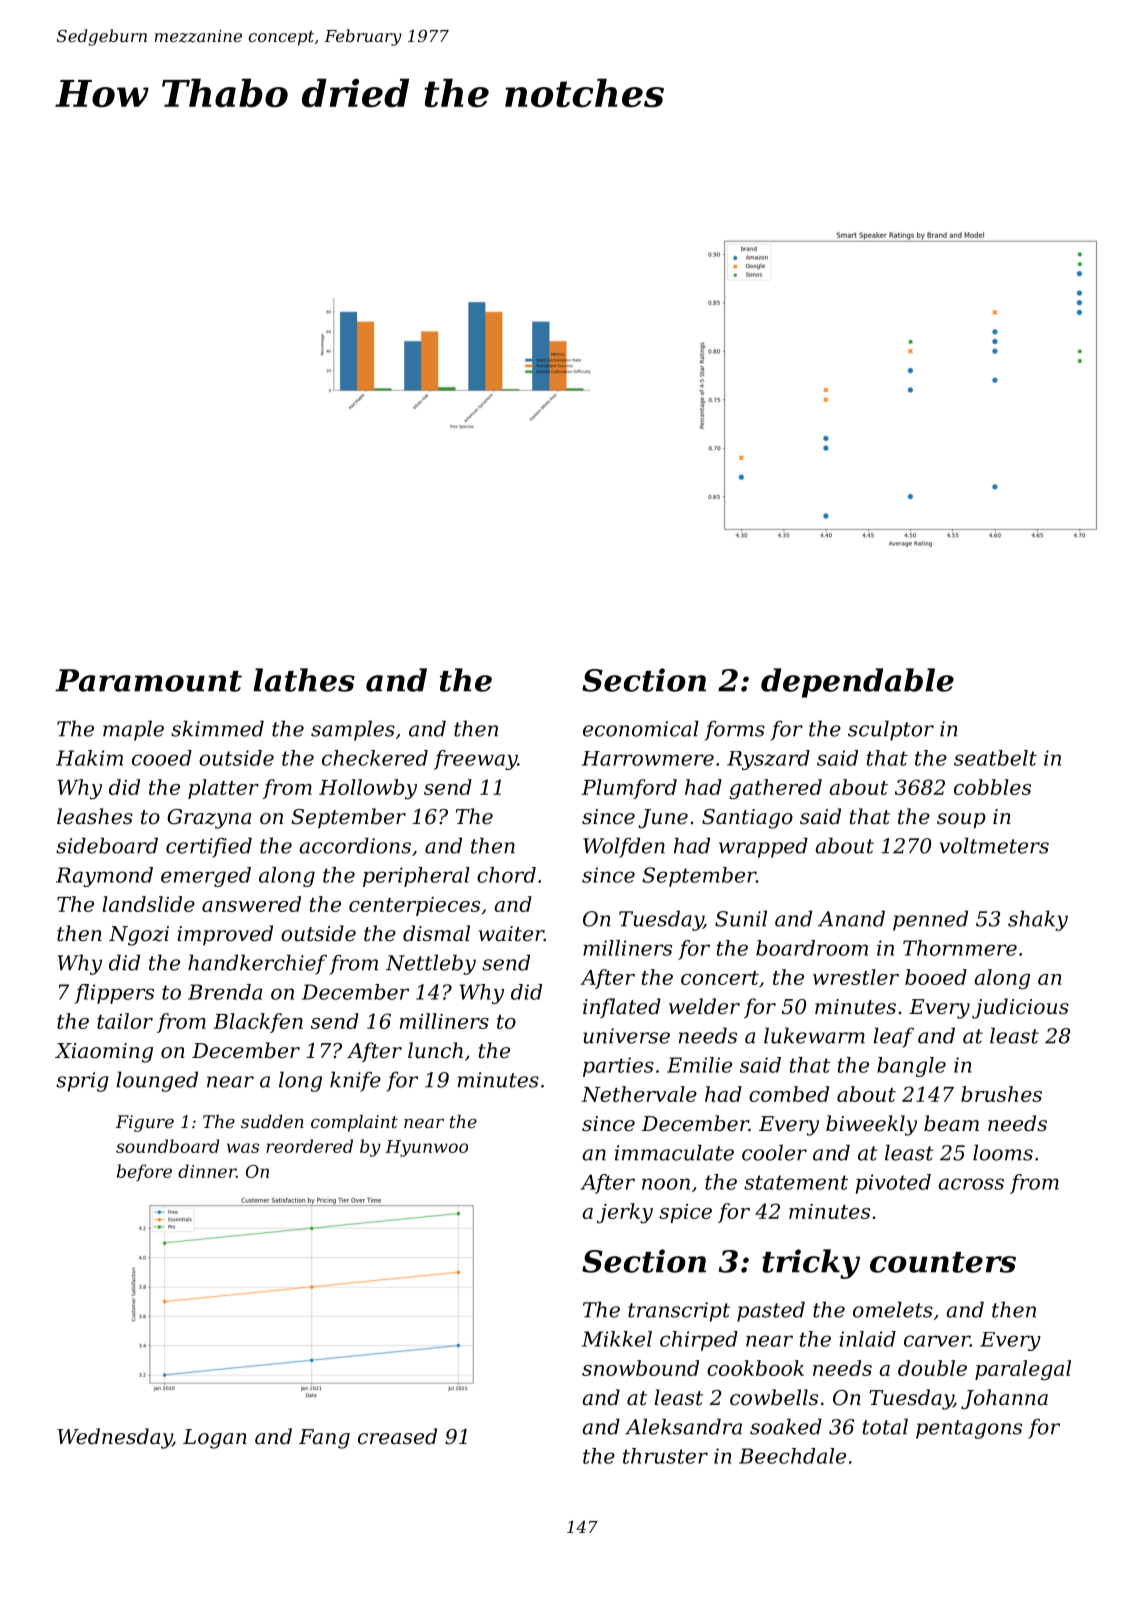 The width and height of the document is (1132, 1601). I want to click on sculptor, so click(891, 730).
